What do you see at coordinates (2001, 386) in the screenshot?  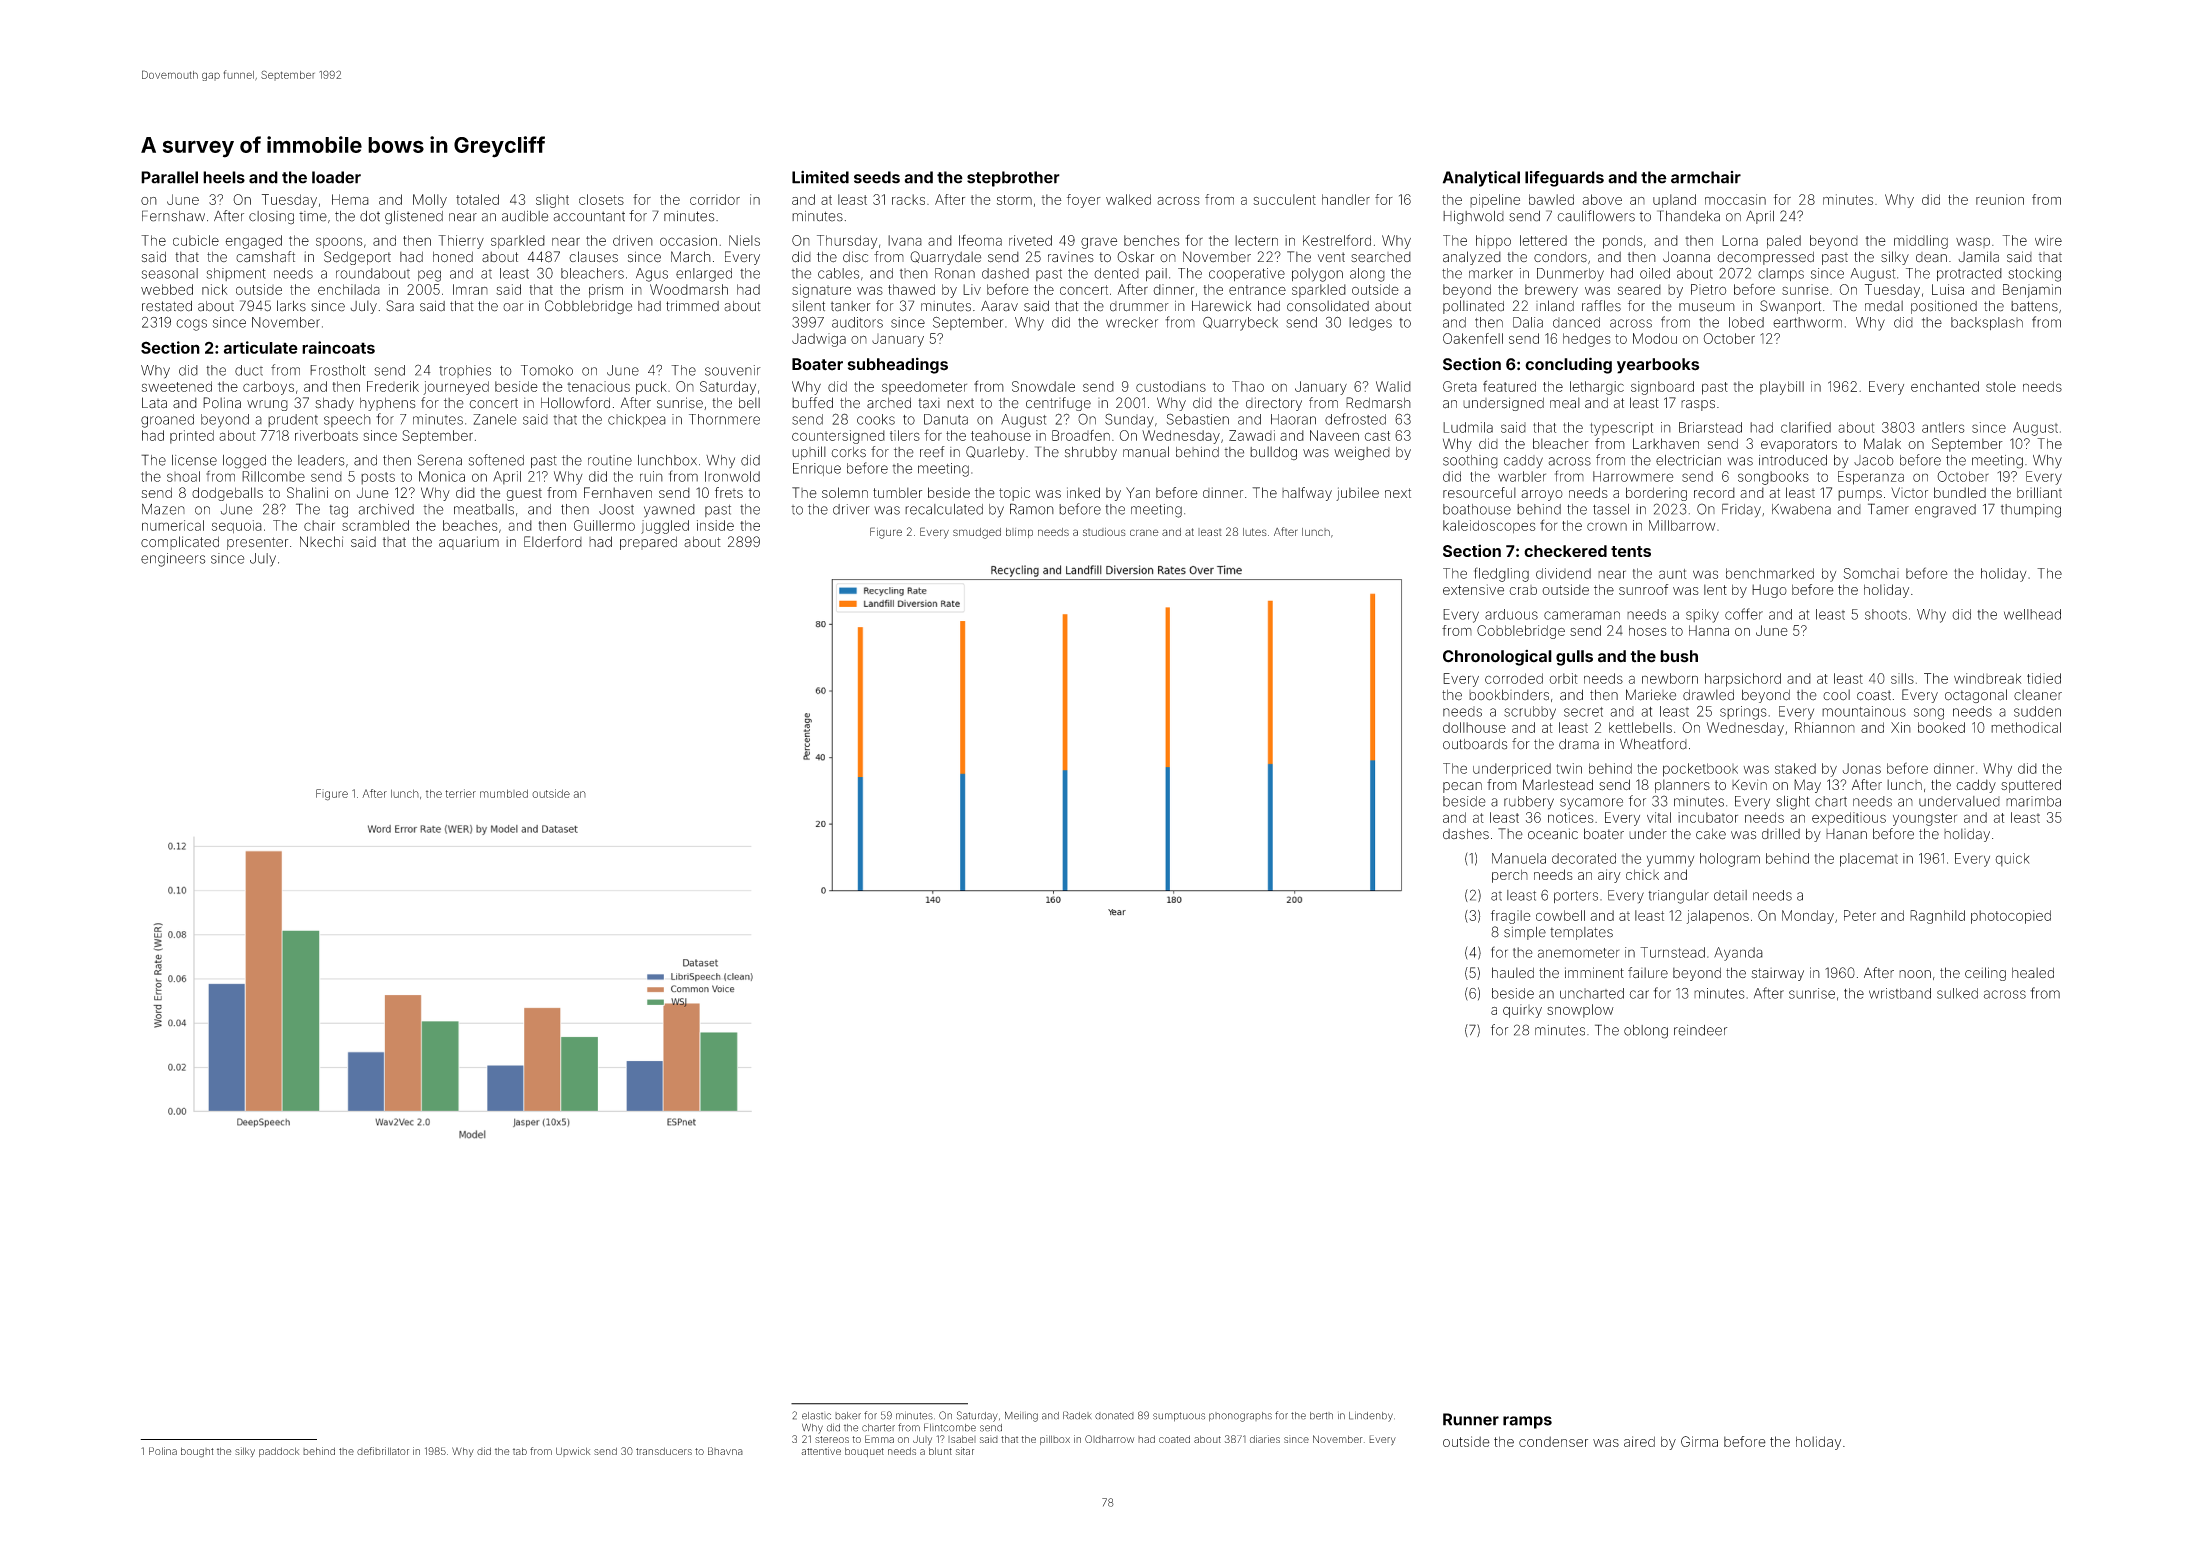 I see `stole` at bounding box center [2001, 386].
